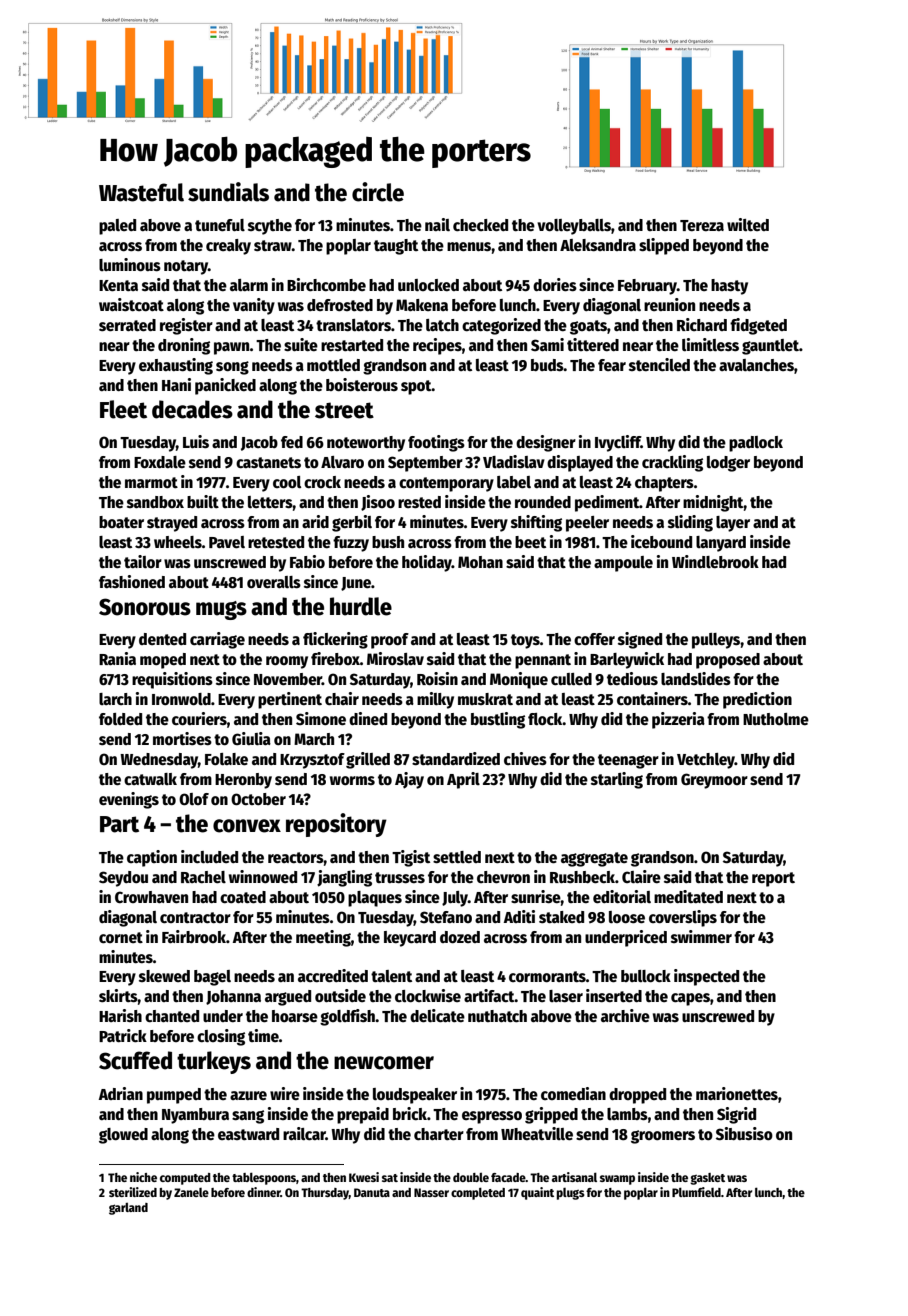  What do you see at coordinates (748, 224) in the document?
I see `wilted` at bounding box center [748, 224].
